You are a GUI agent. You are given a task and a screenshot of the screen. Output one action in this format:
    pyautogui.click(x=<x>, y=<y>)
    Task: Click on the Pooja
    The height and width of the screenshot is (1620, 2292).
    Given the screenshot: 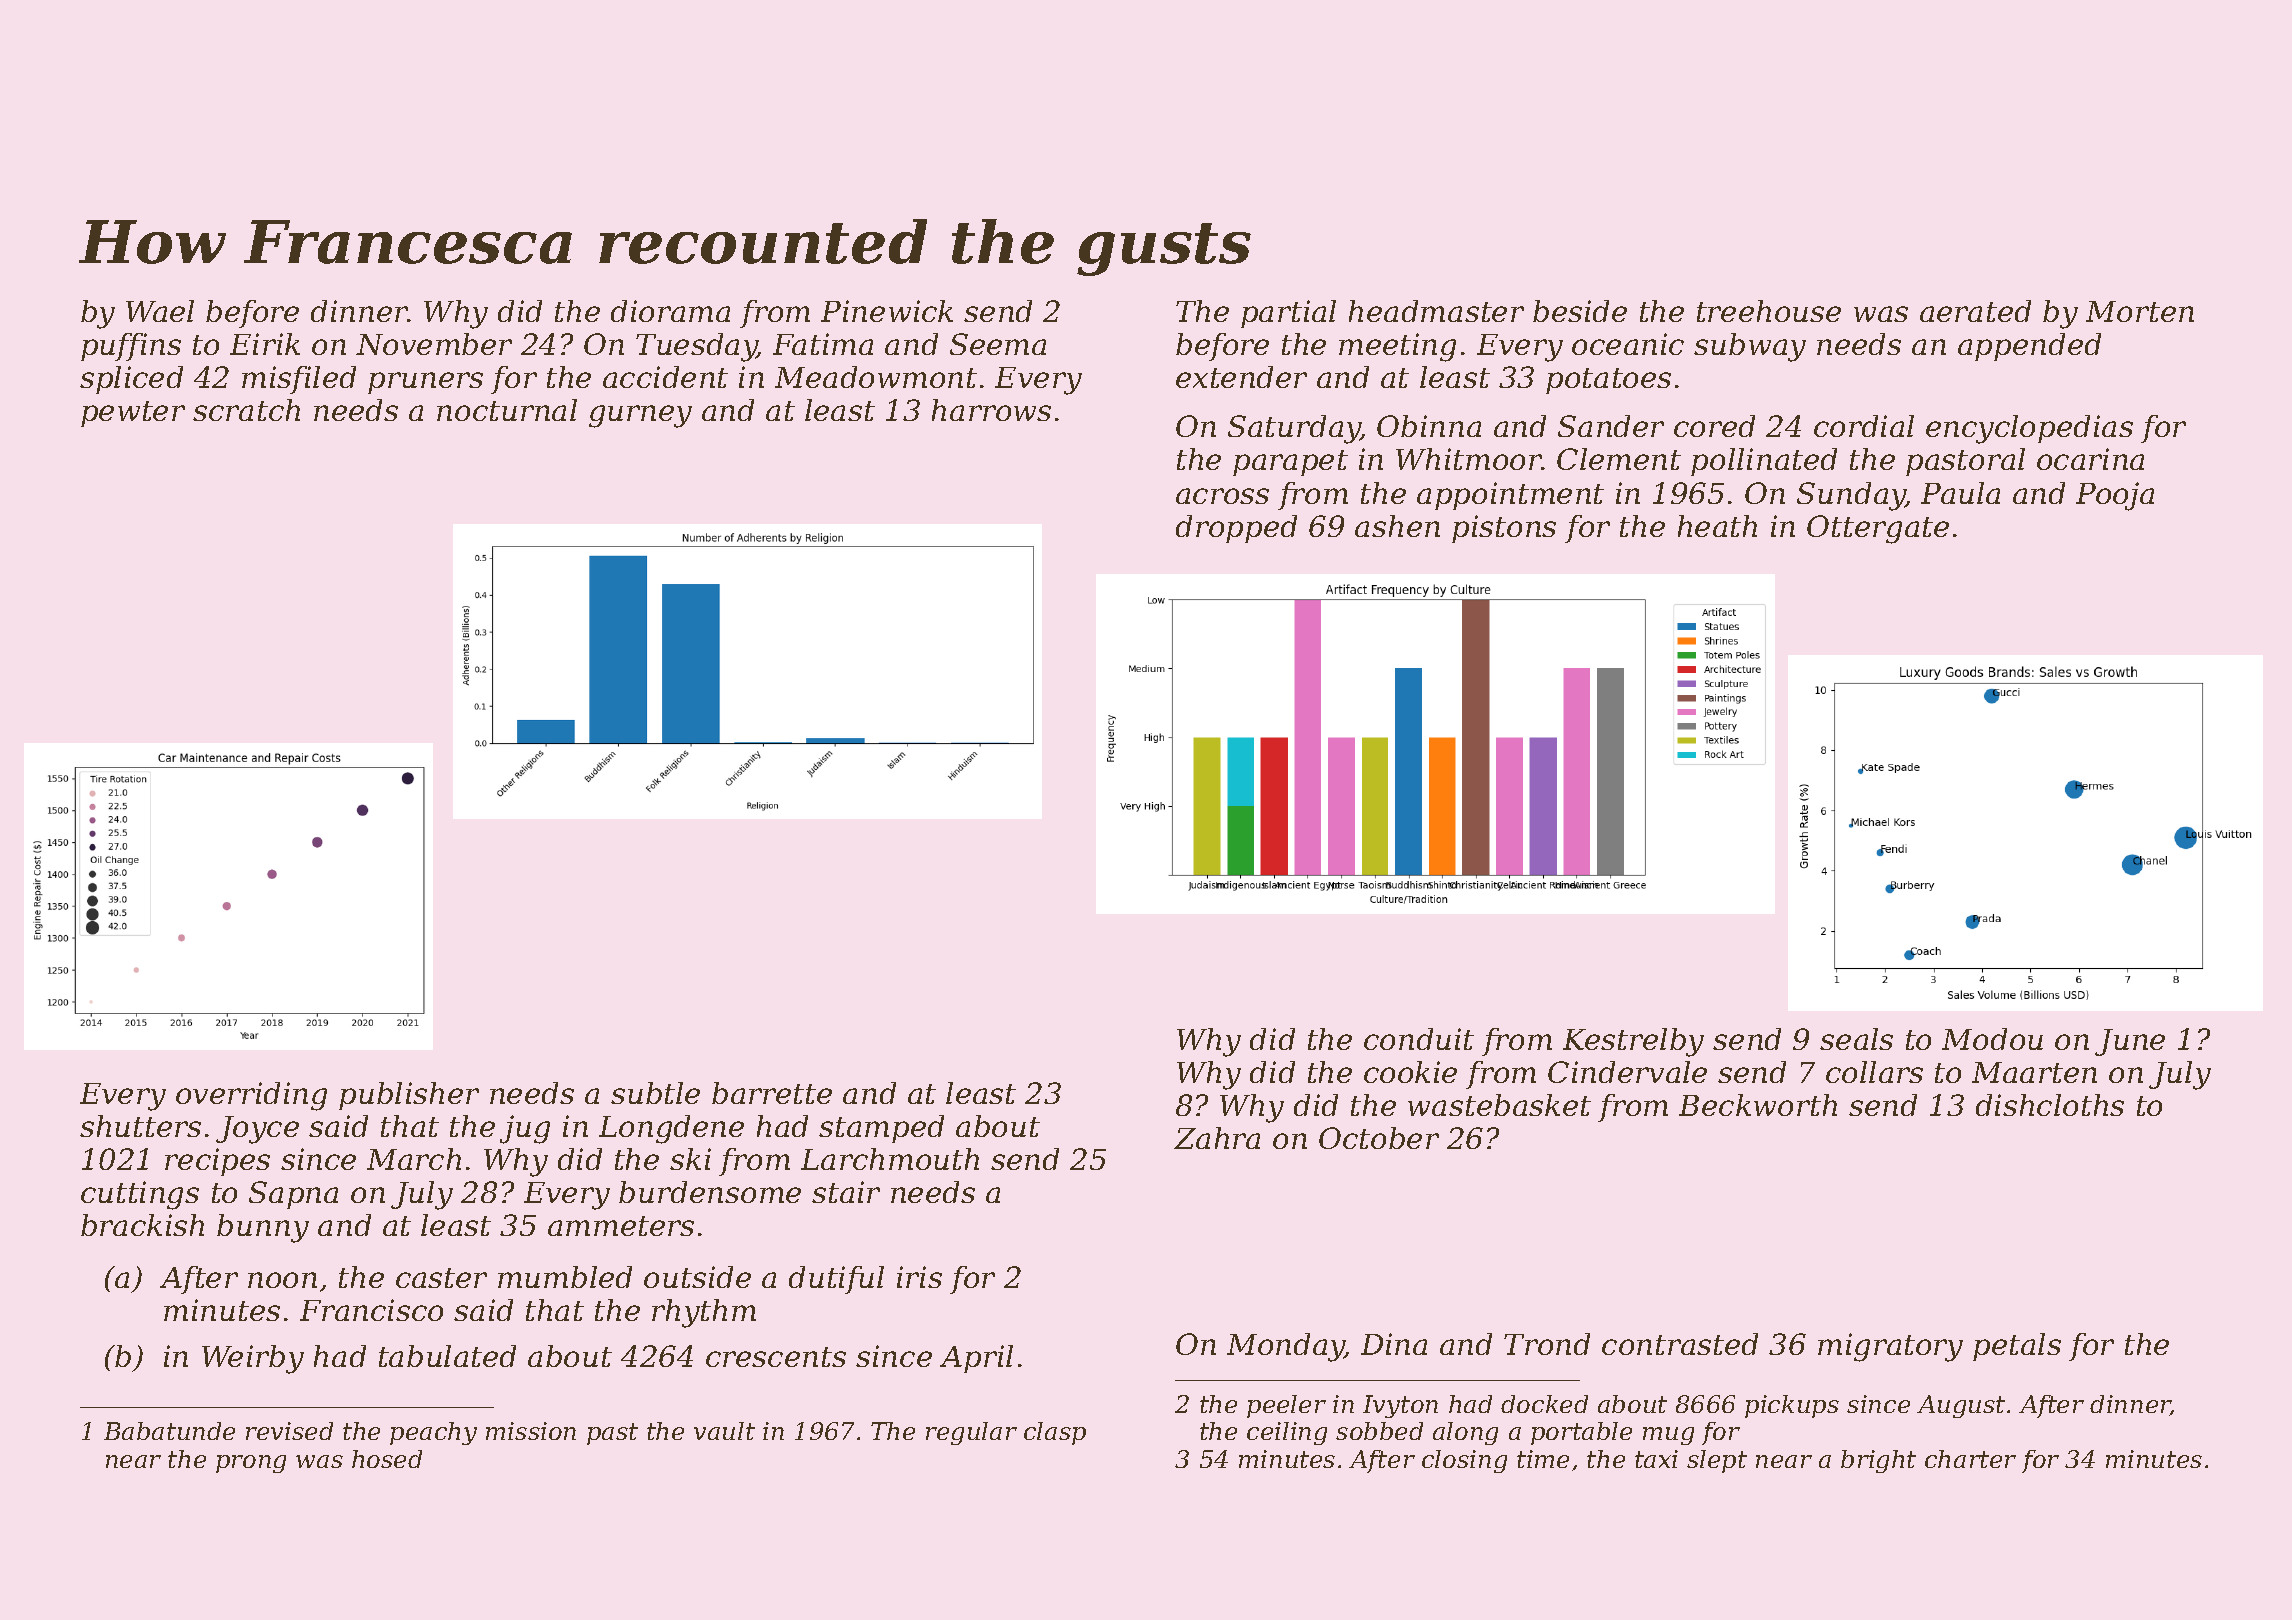 What is the action you would take?
    pyautogui.click(x=2115, y=496)
